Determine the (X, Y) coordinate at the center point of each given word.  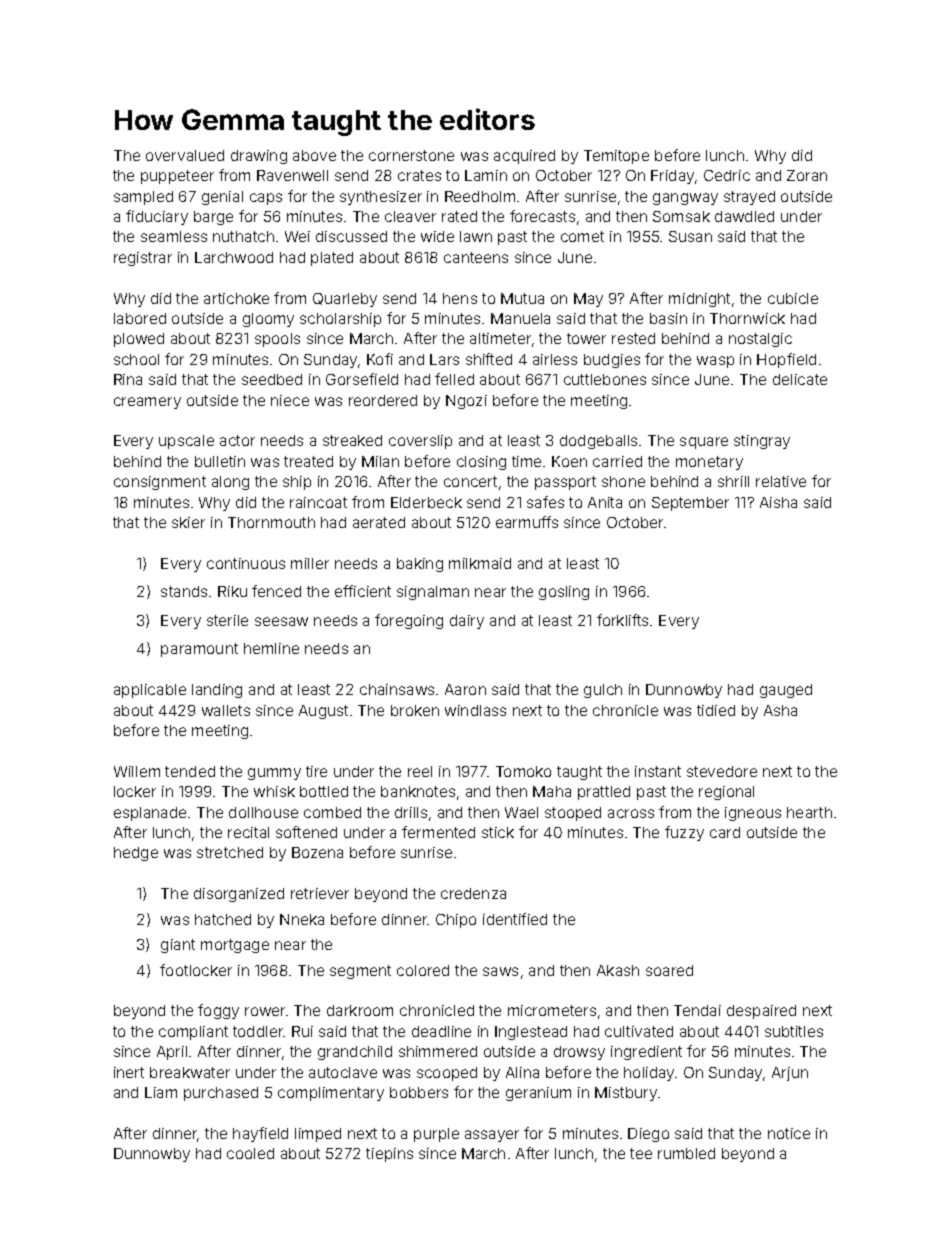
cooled (250, 1153)
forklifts (622, 620)
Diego (648, 1135)
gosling (564, 593)
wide (437, 236)
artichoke (236, 298)
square (704, 443)
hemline (271, 648)
